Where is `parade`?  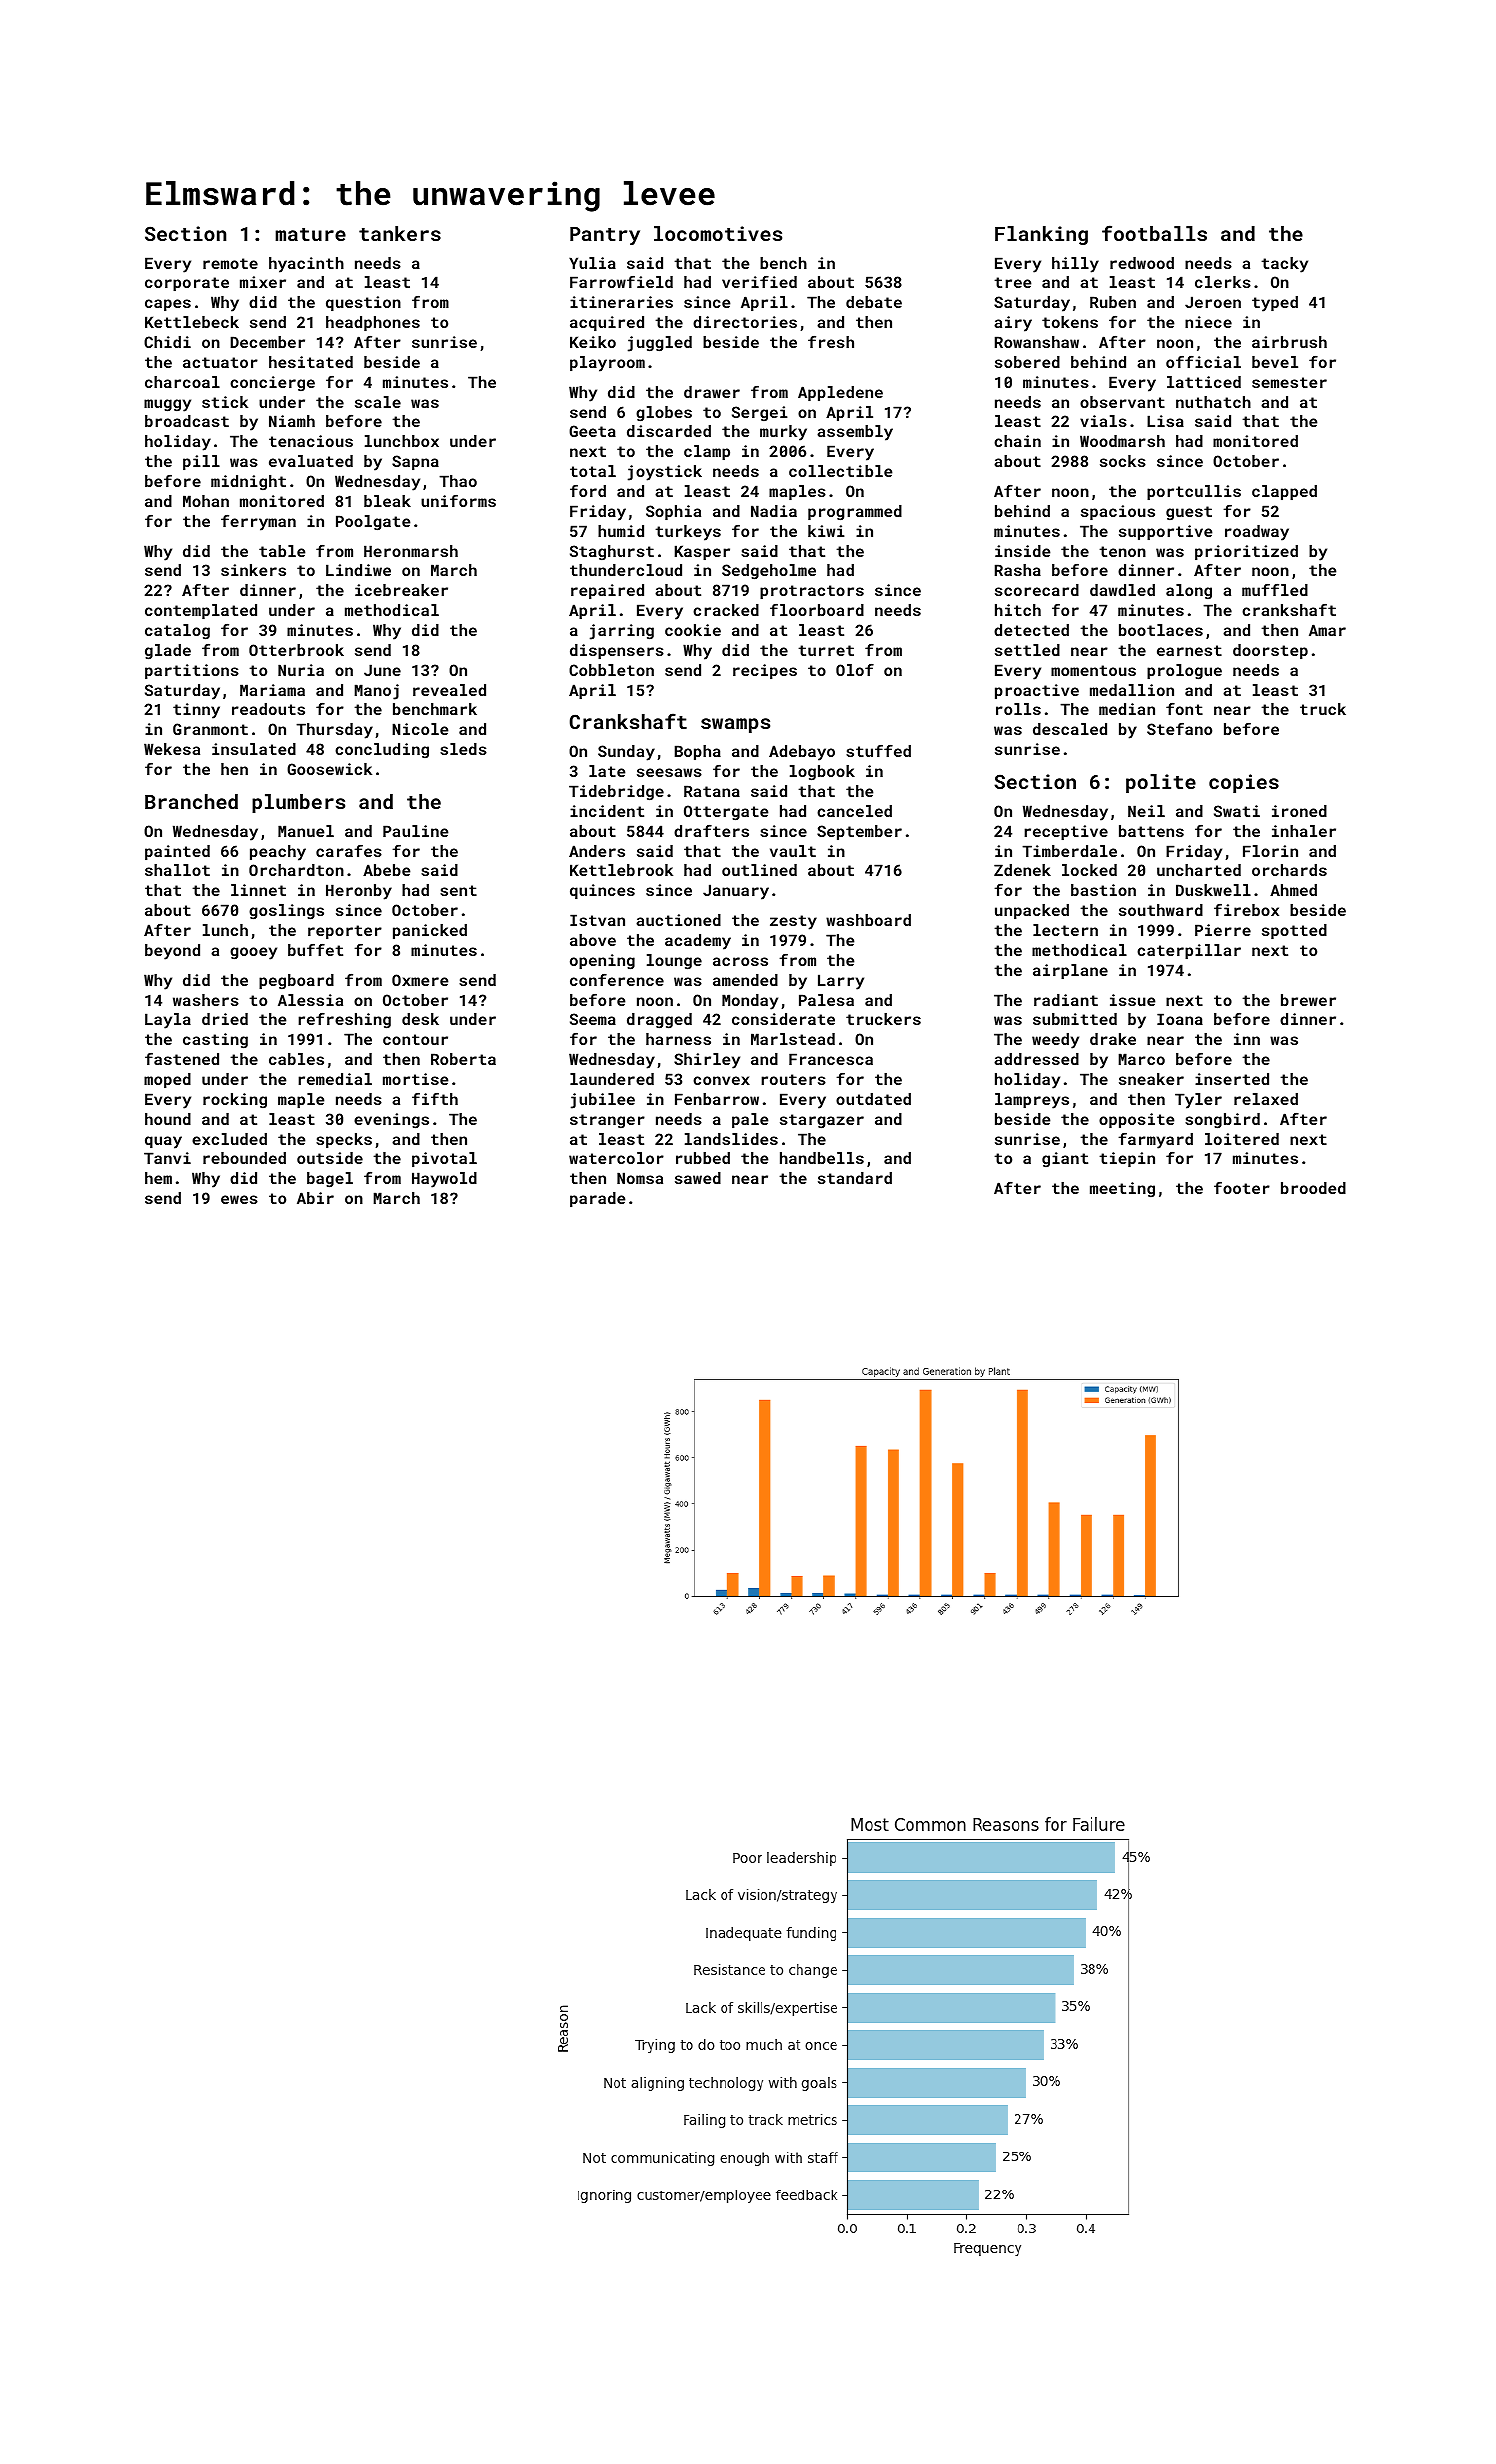
parade is located at coordinates (597, 1199).
